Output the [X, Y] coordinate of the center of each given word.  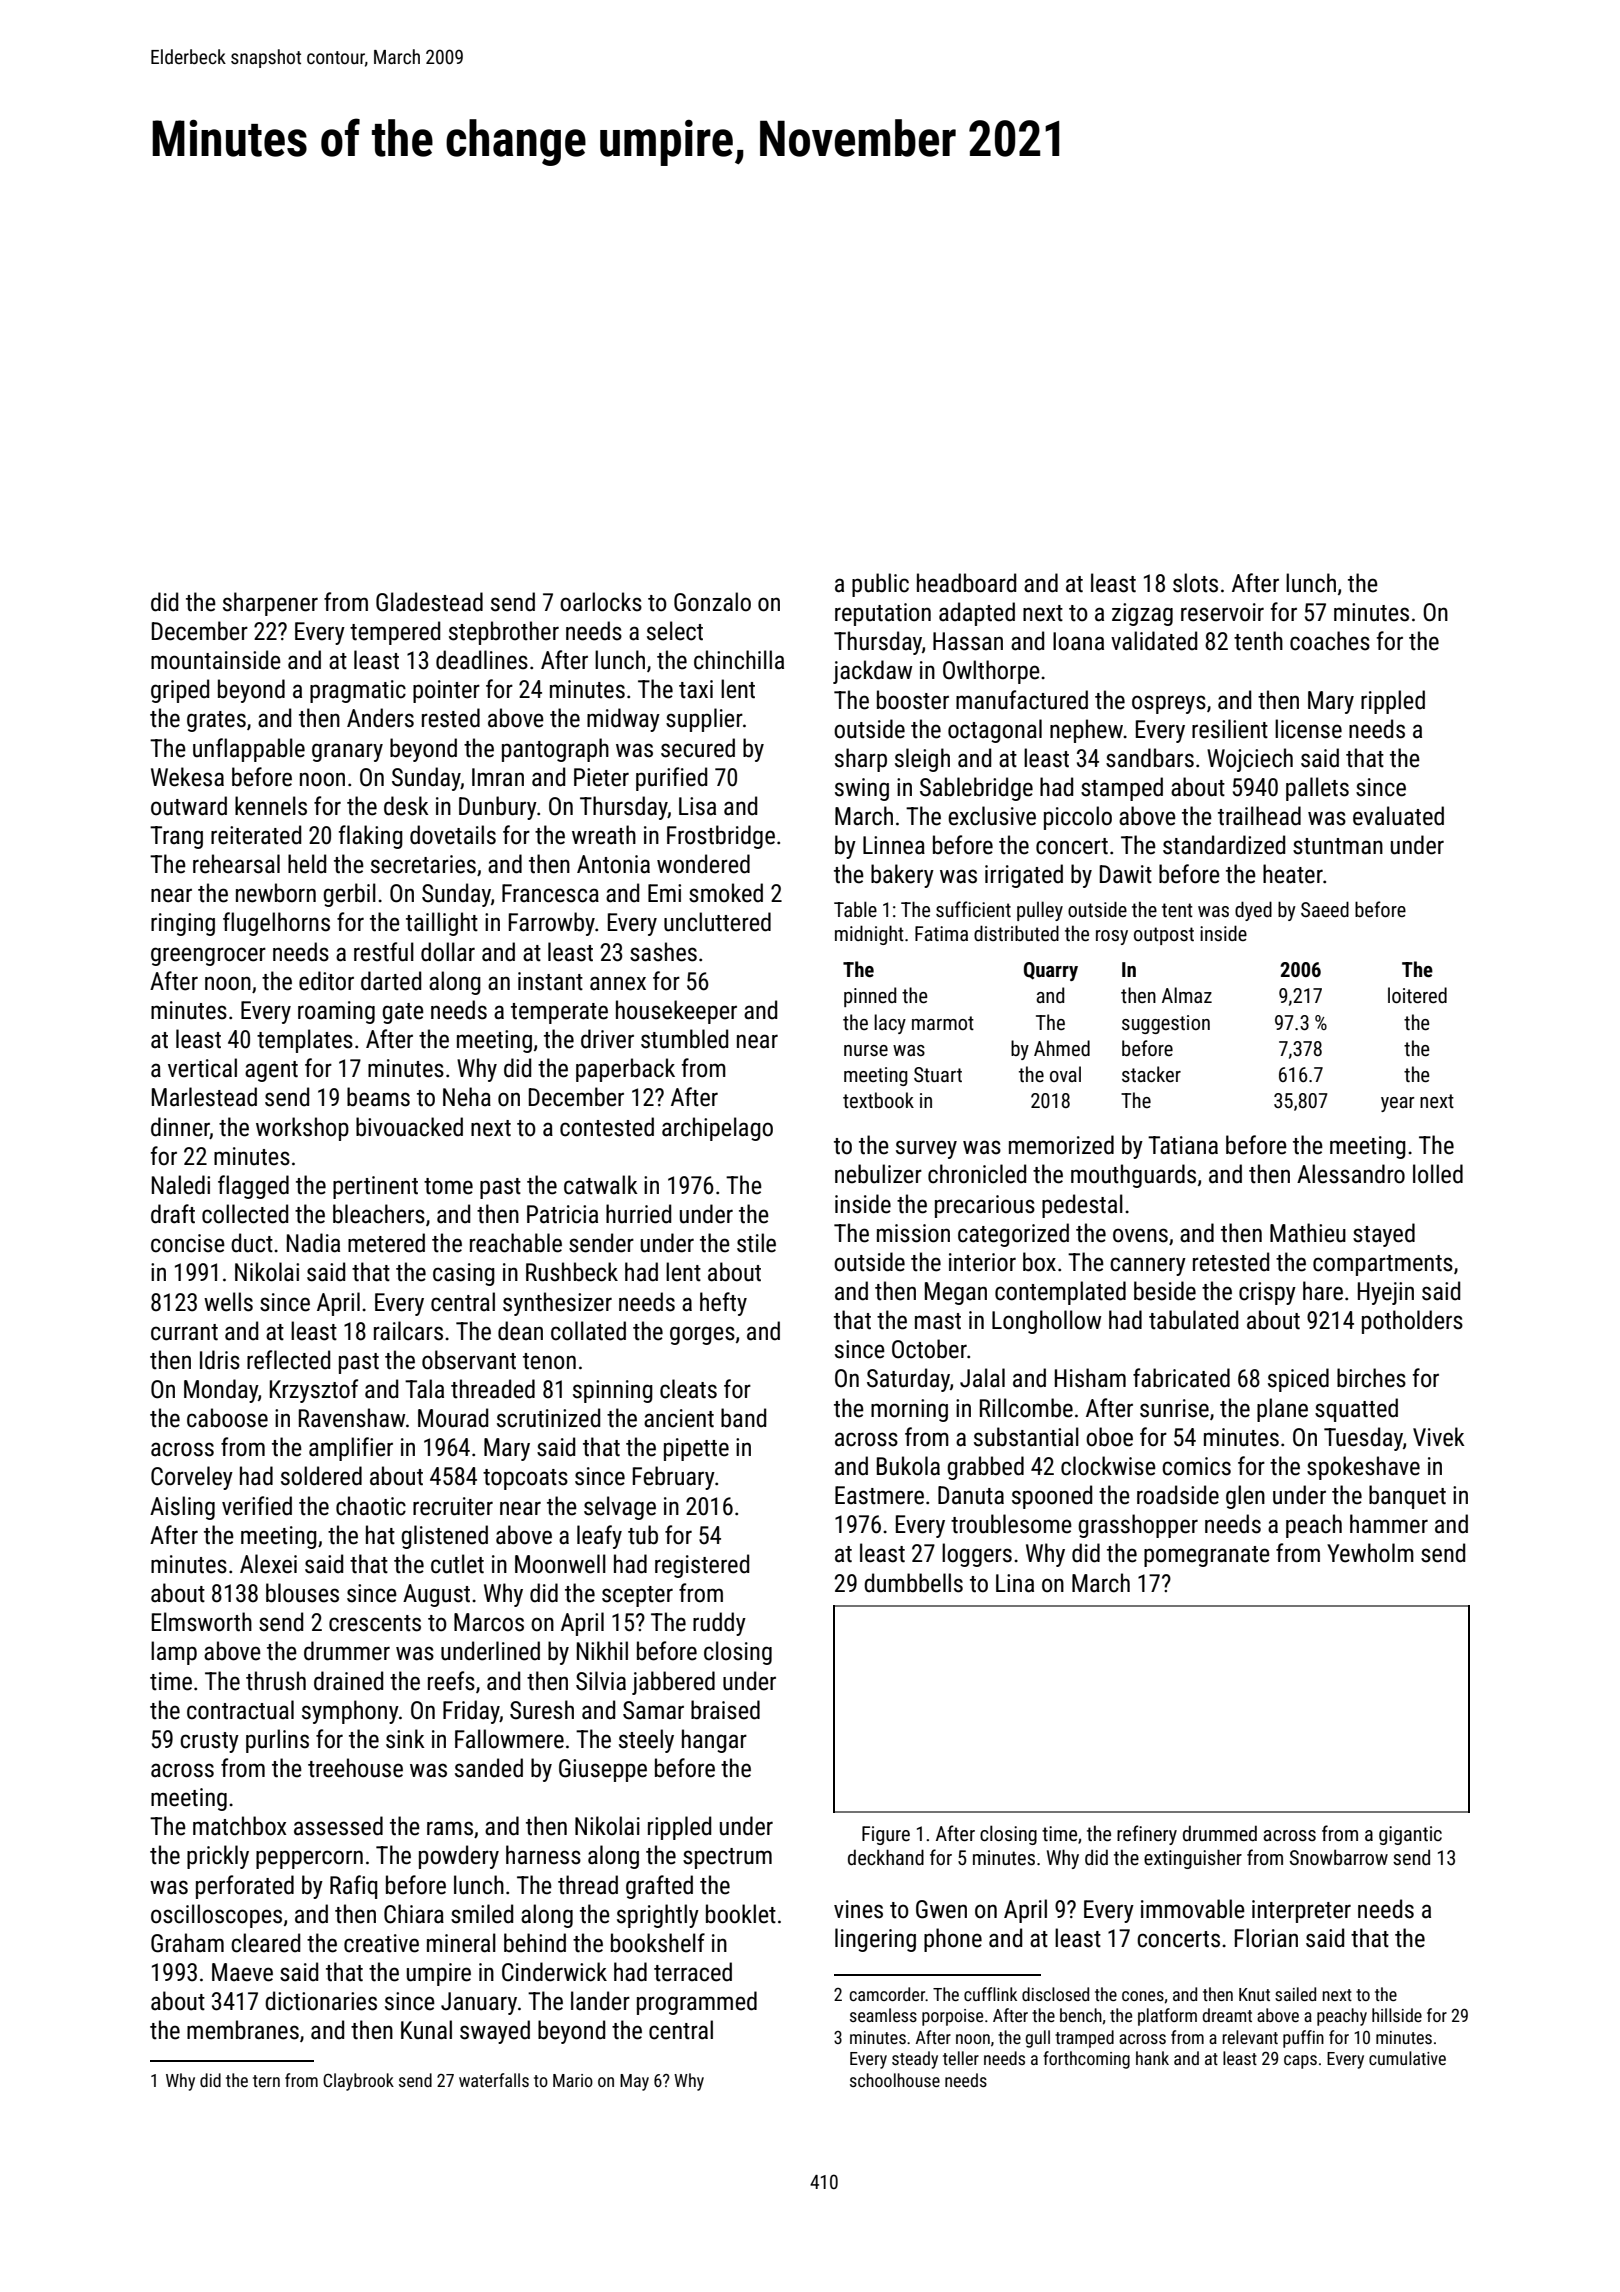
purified [671, 779]
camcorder [888, 1994]
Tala [424, 1389]
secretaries [423, 864]
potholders [1412, 1322]
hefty [723, 1304]
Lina [1015, 1583]
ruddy [719, 1624]
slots [1195, 583]
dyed [1253, 911]
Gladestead [429, 602]
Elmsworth [202, 1622]
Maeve [242, 1972]
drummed [1220, 1833]
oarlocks [601, 602]
